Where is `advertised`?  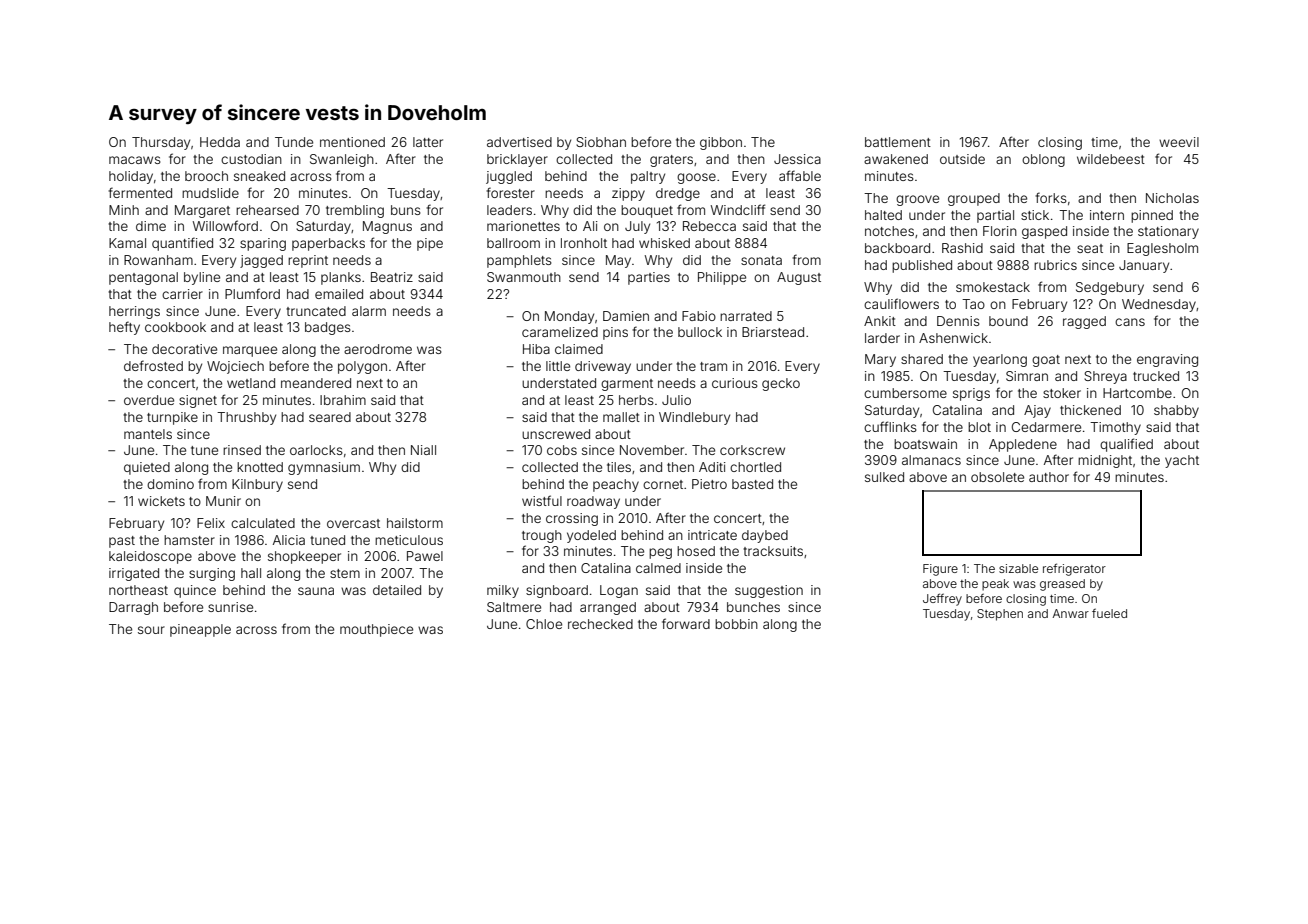 advertised is located at coordinates (519, 142).
